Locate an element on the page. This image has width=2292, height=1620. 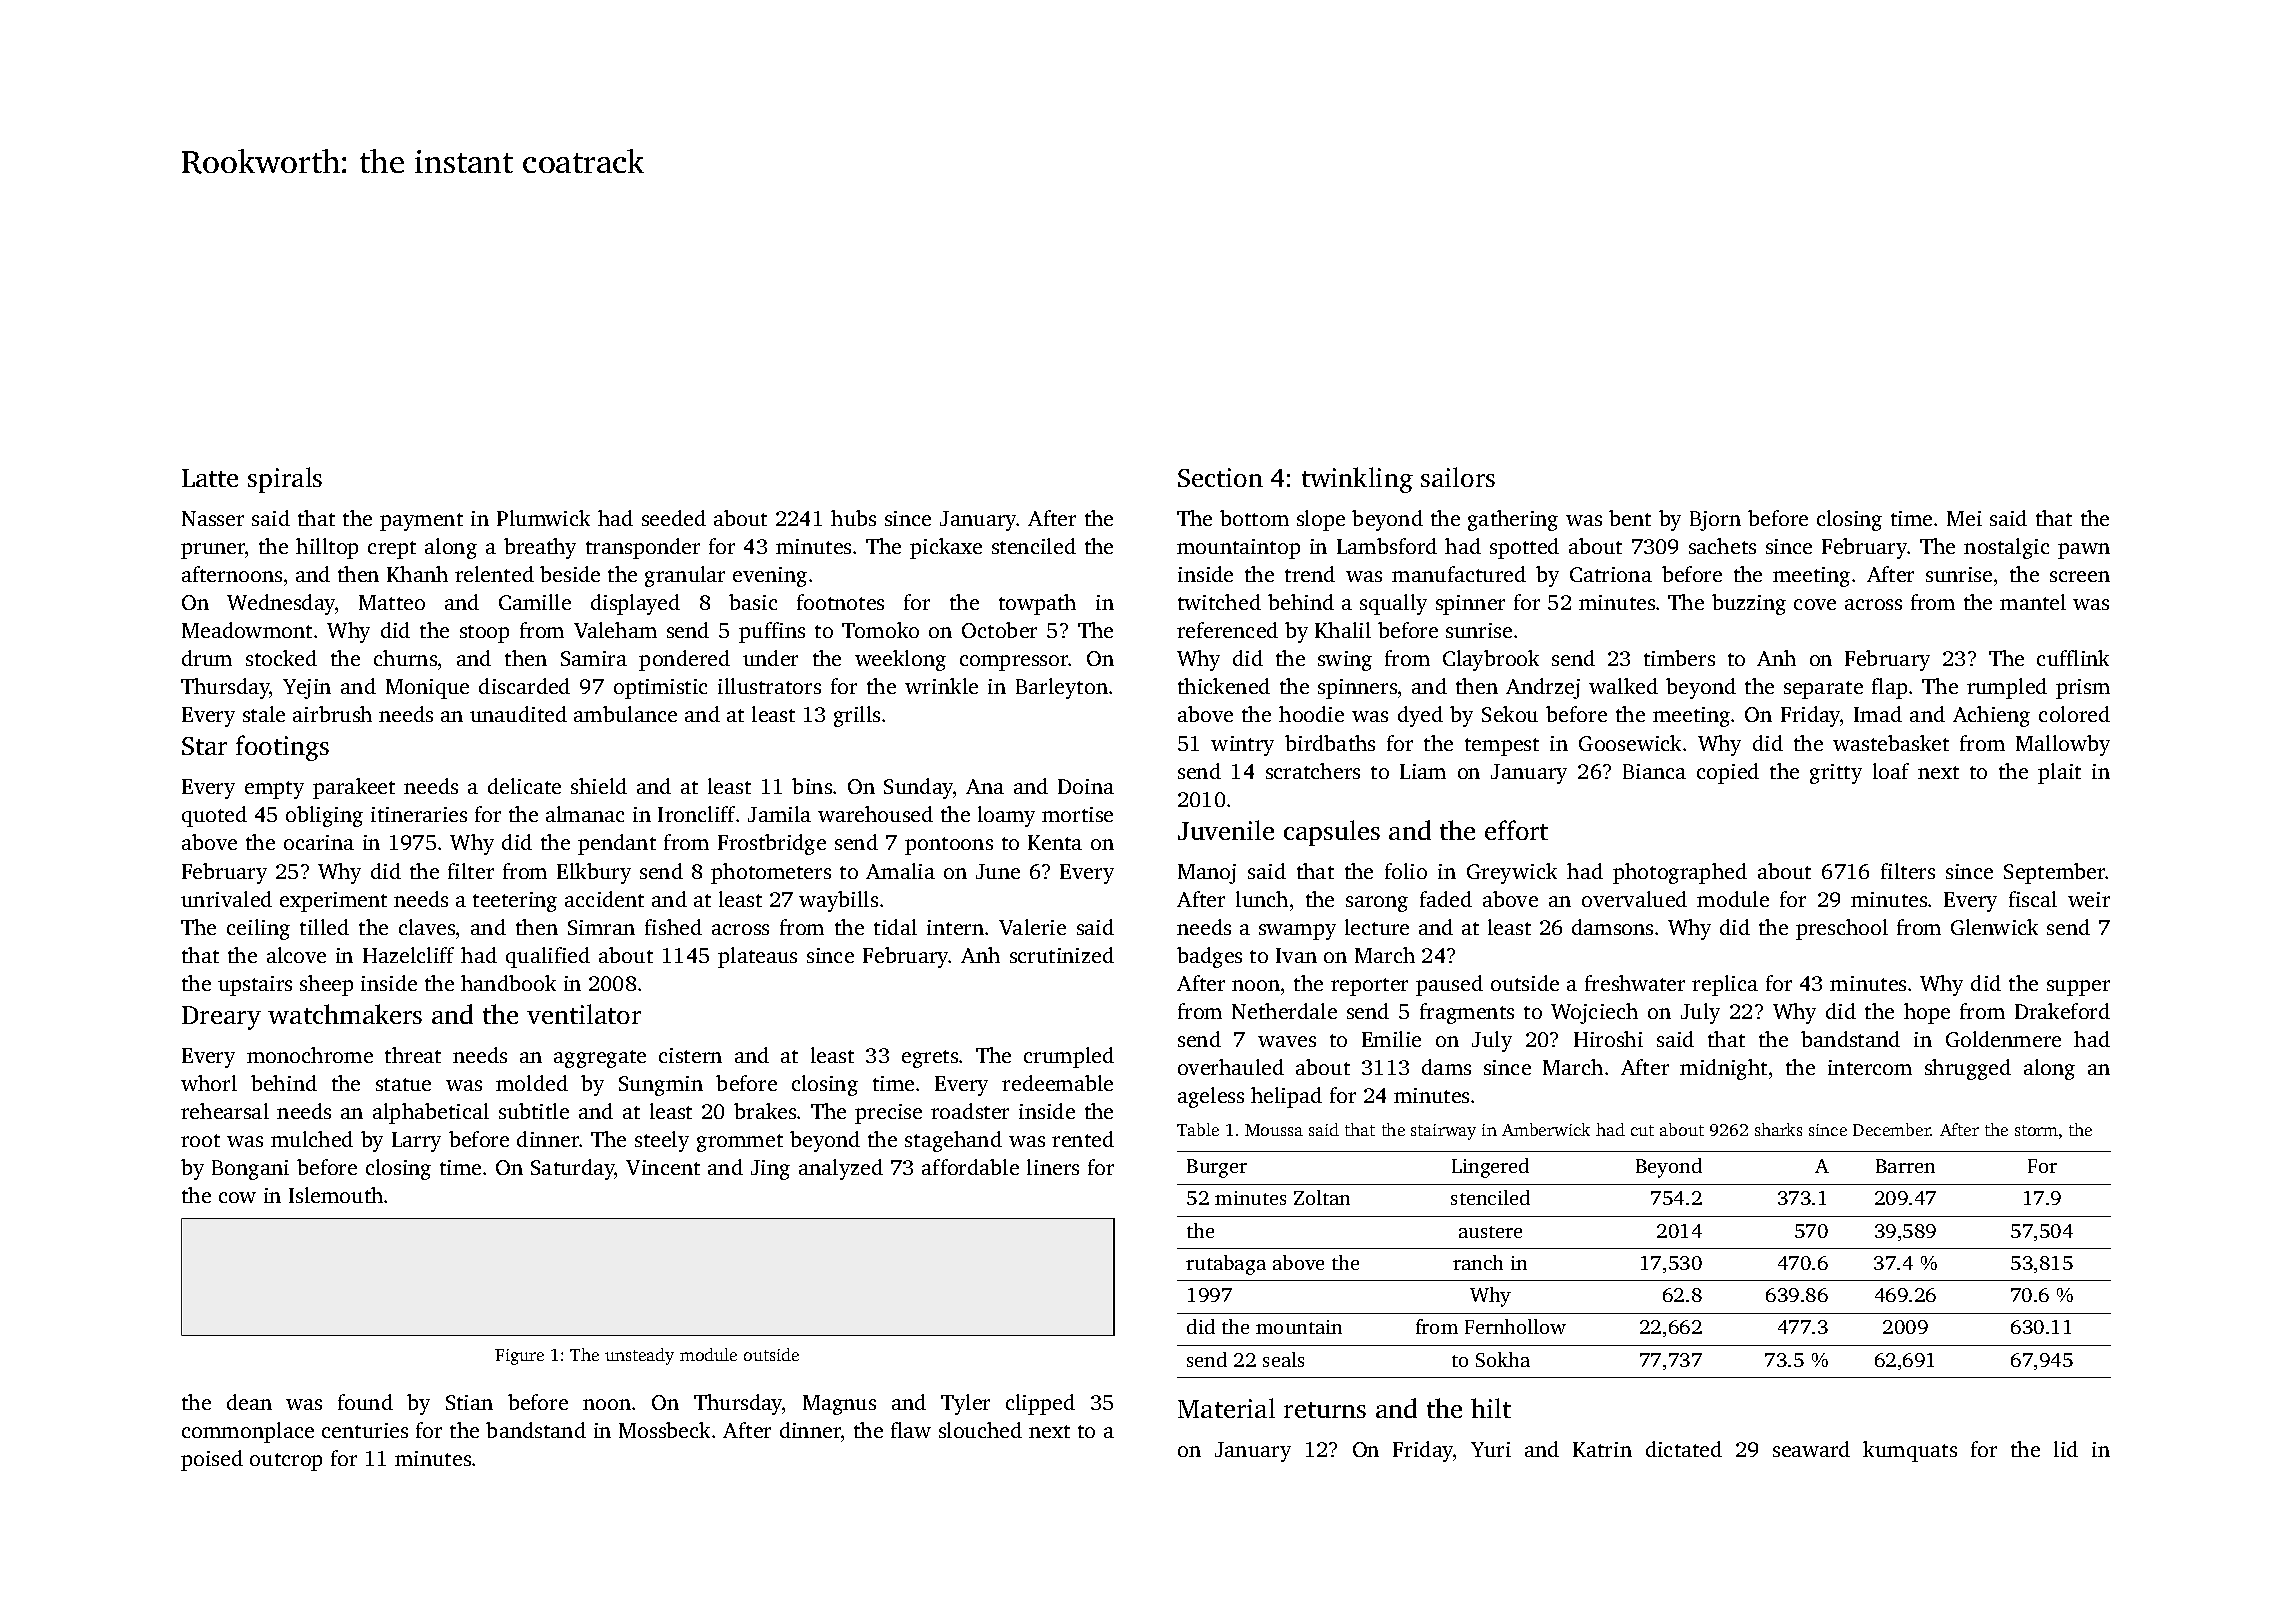
pickaxe is located at coordinates (946, 548).
